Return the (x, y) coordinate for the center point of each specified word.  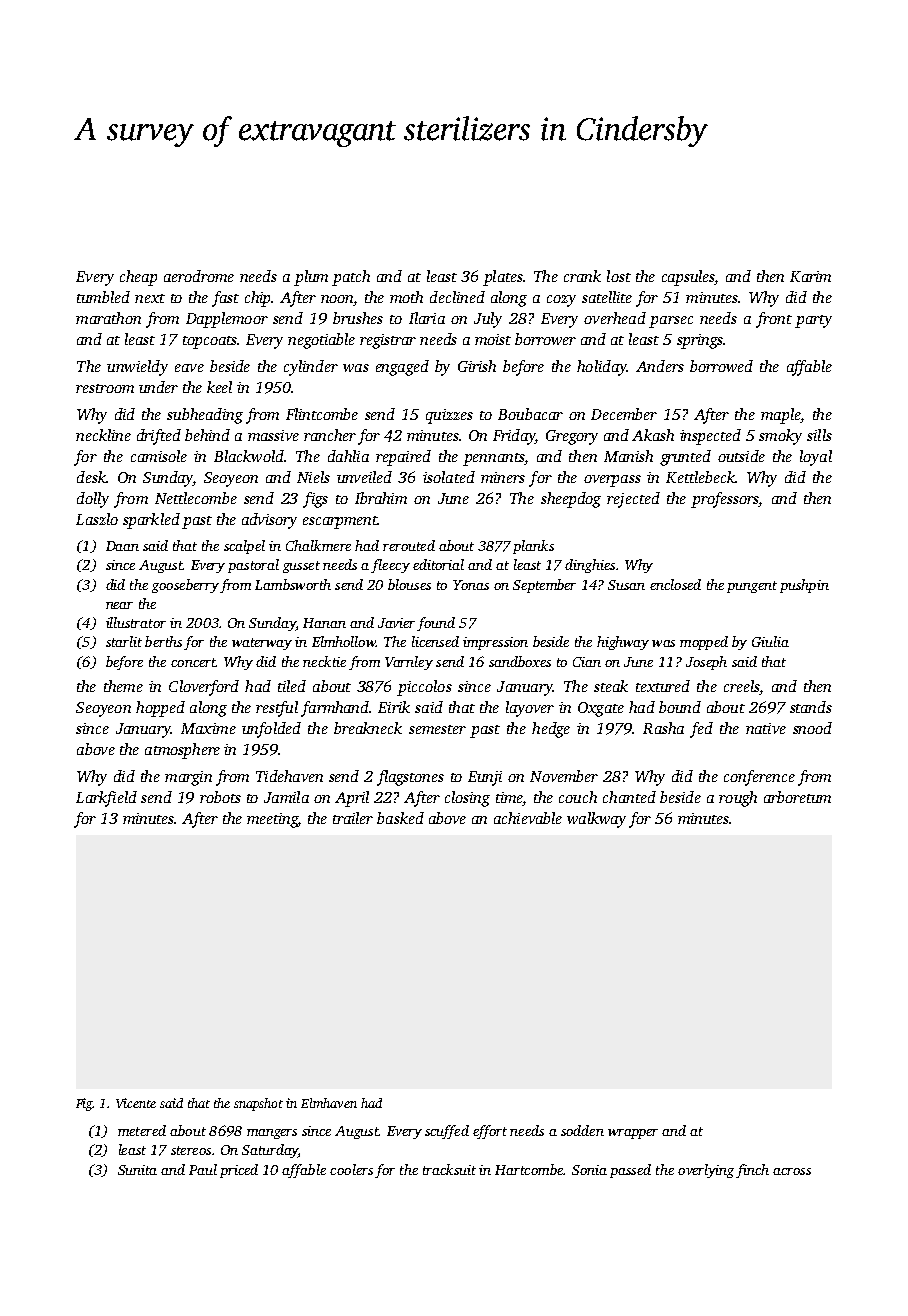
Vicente (136, 1103)
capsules (688, 278)
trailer (353, 818)
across (792, 1171)
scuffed (447, 1132)
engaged (402, 368)
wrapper (633, 1134)
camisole (159, 456)
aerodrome (199, 276)
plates (503, 278)
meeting (272, 820)
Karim (810, 276)
